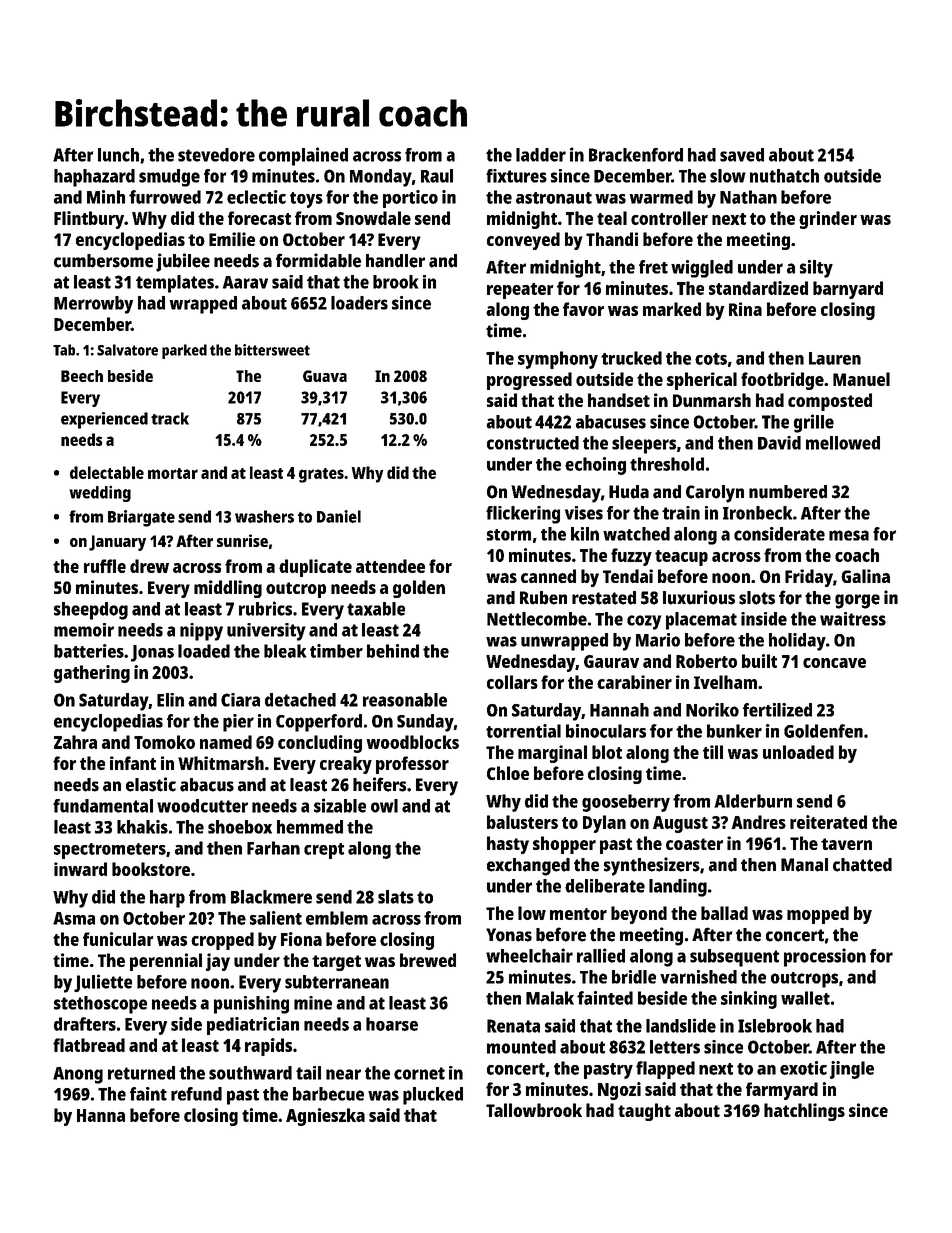 The height and width of the screenshot is (1233, 952). What do you see at coordinates (359, 303) in the screenshot?
I see `loaders` at bounding box center [359, 303].
